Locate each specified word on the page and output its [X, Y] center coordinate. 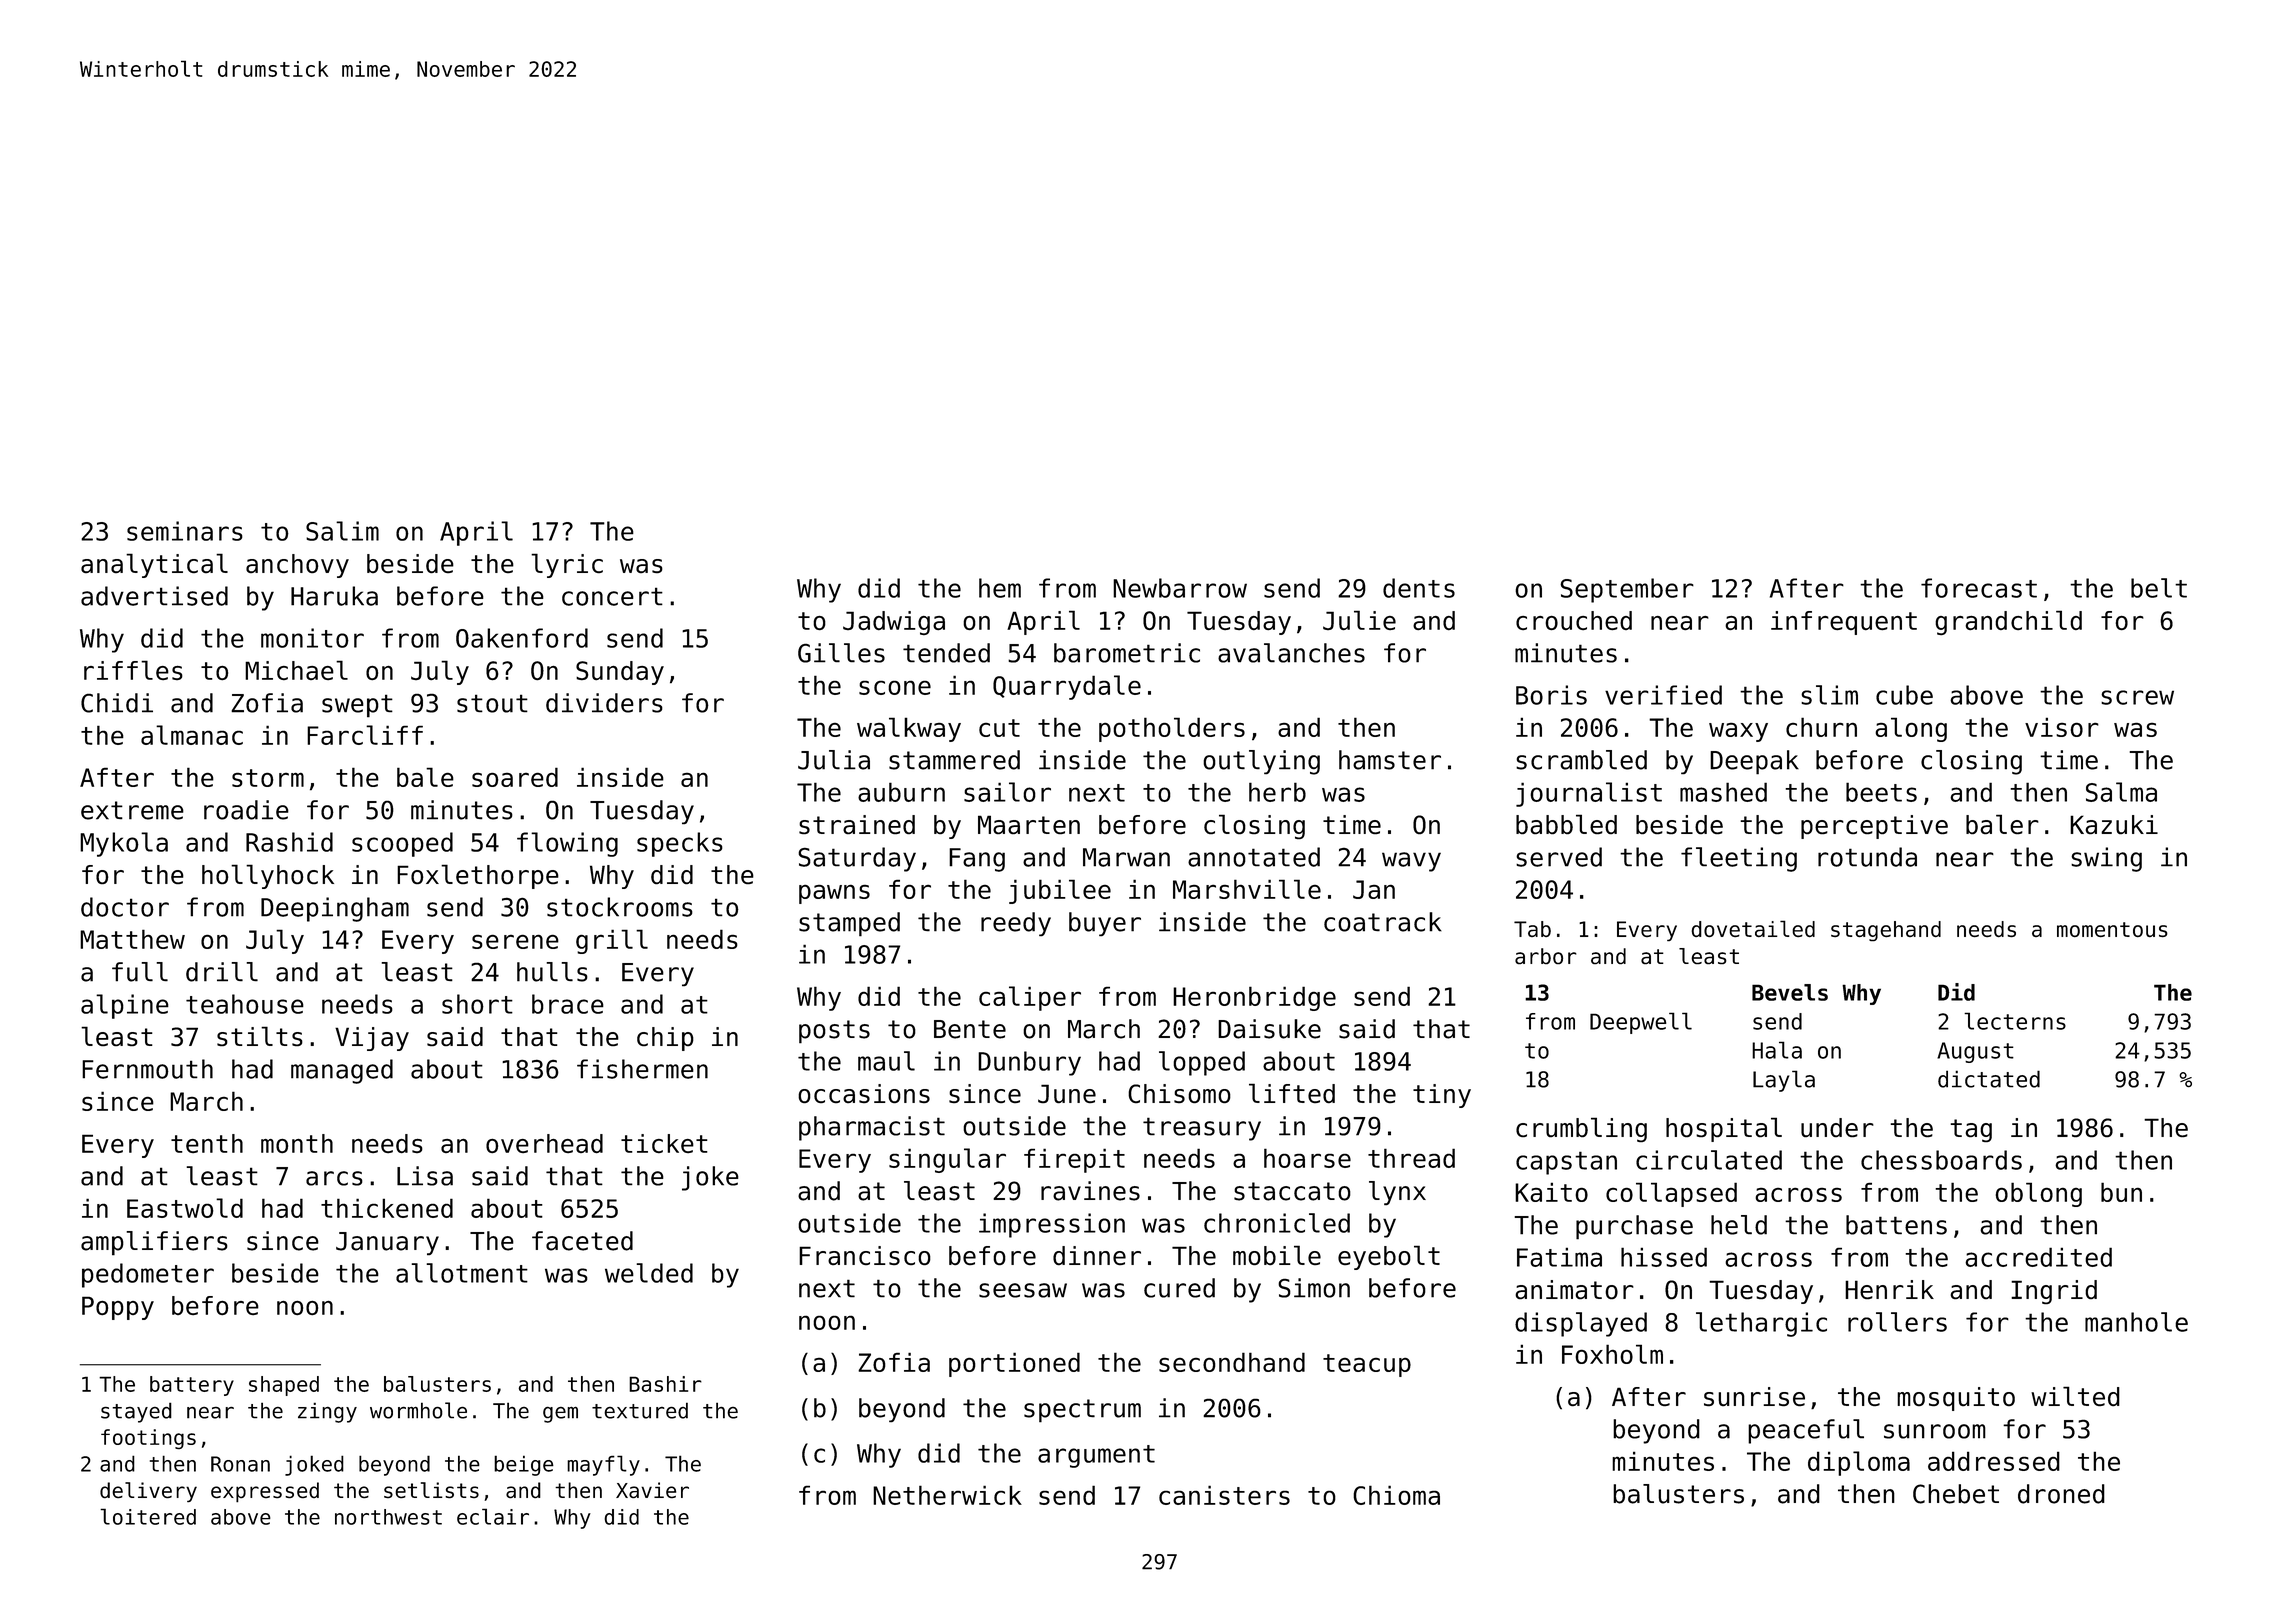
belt [2159, 588]
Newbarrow [1180, 588]
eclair [493, 1516]
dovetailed [1753, 928]
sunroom [1935, 1431]
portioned [1014, 1364]
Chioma [1396, 1495]
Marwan [1126, 857]
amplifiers [154, 1243]
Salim [342, 531]
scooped [402, 844]
